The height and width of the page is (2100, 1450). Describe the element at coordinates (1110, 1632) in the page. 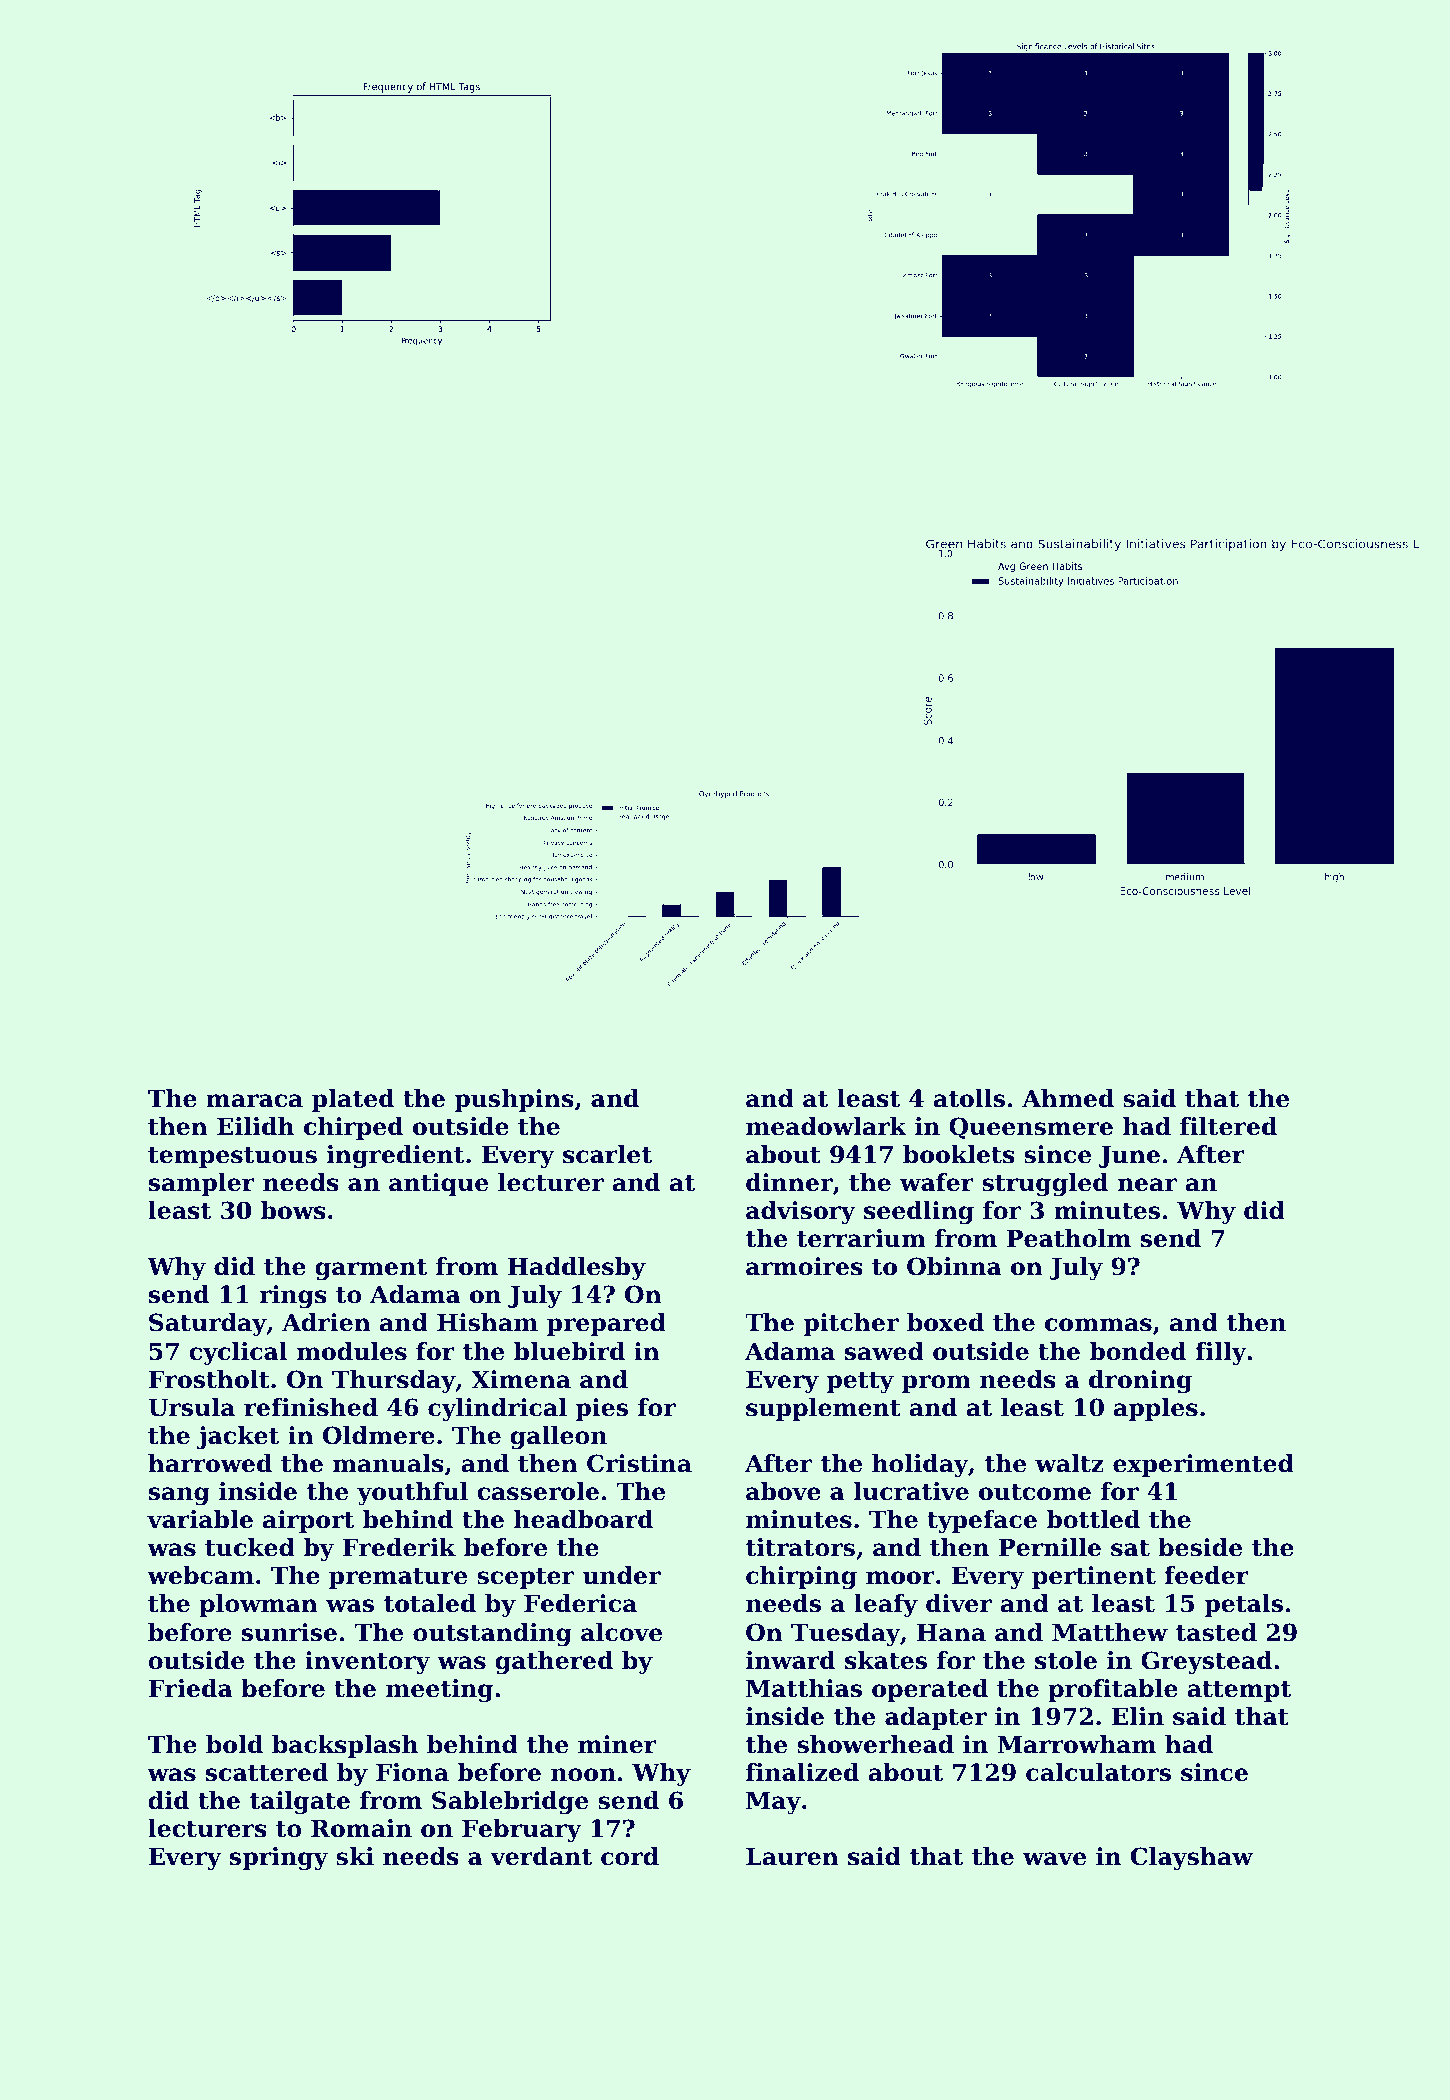

I see `Matthew` at that location.
